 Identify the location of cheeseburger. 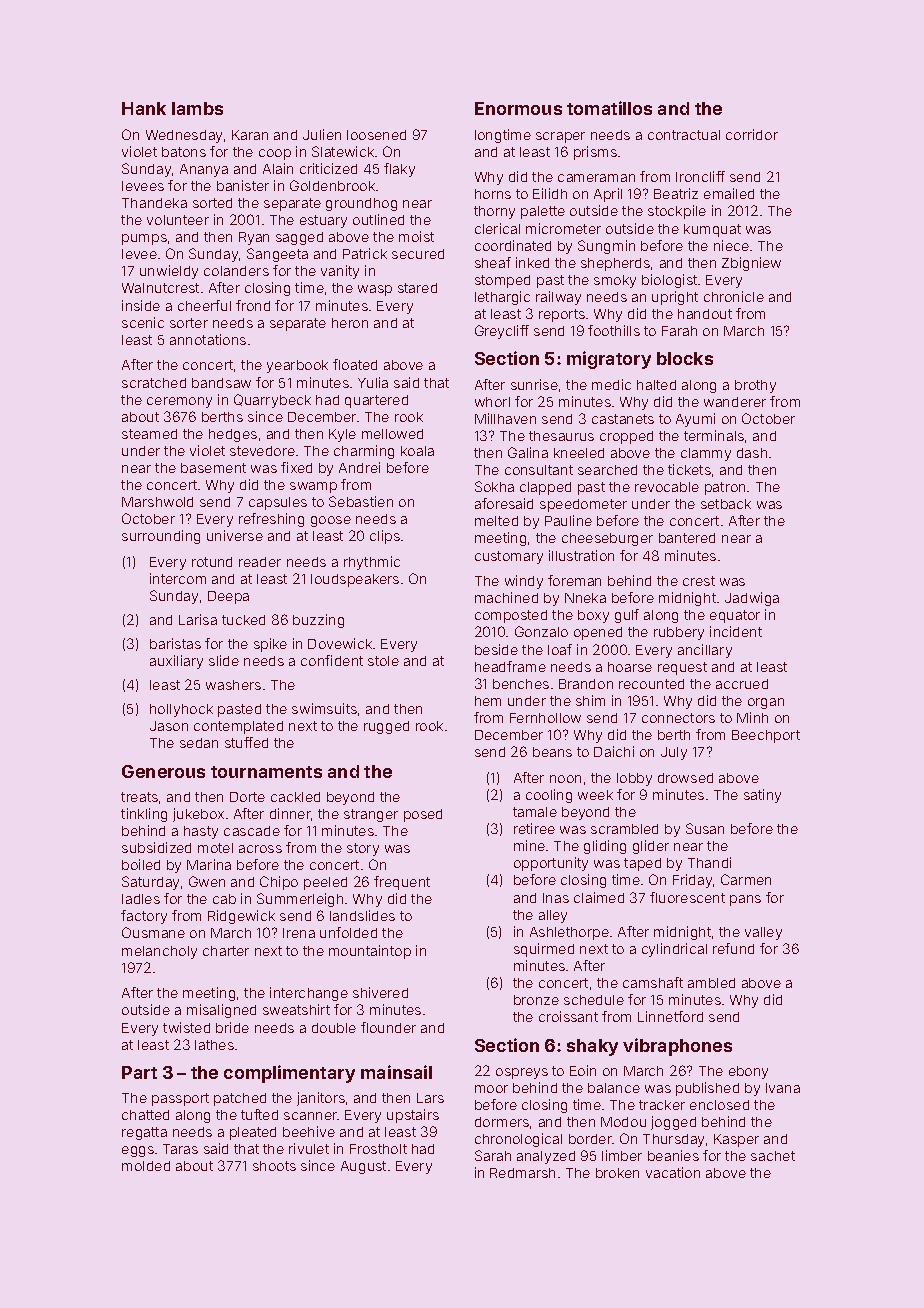
(607, 539).
